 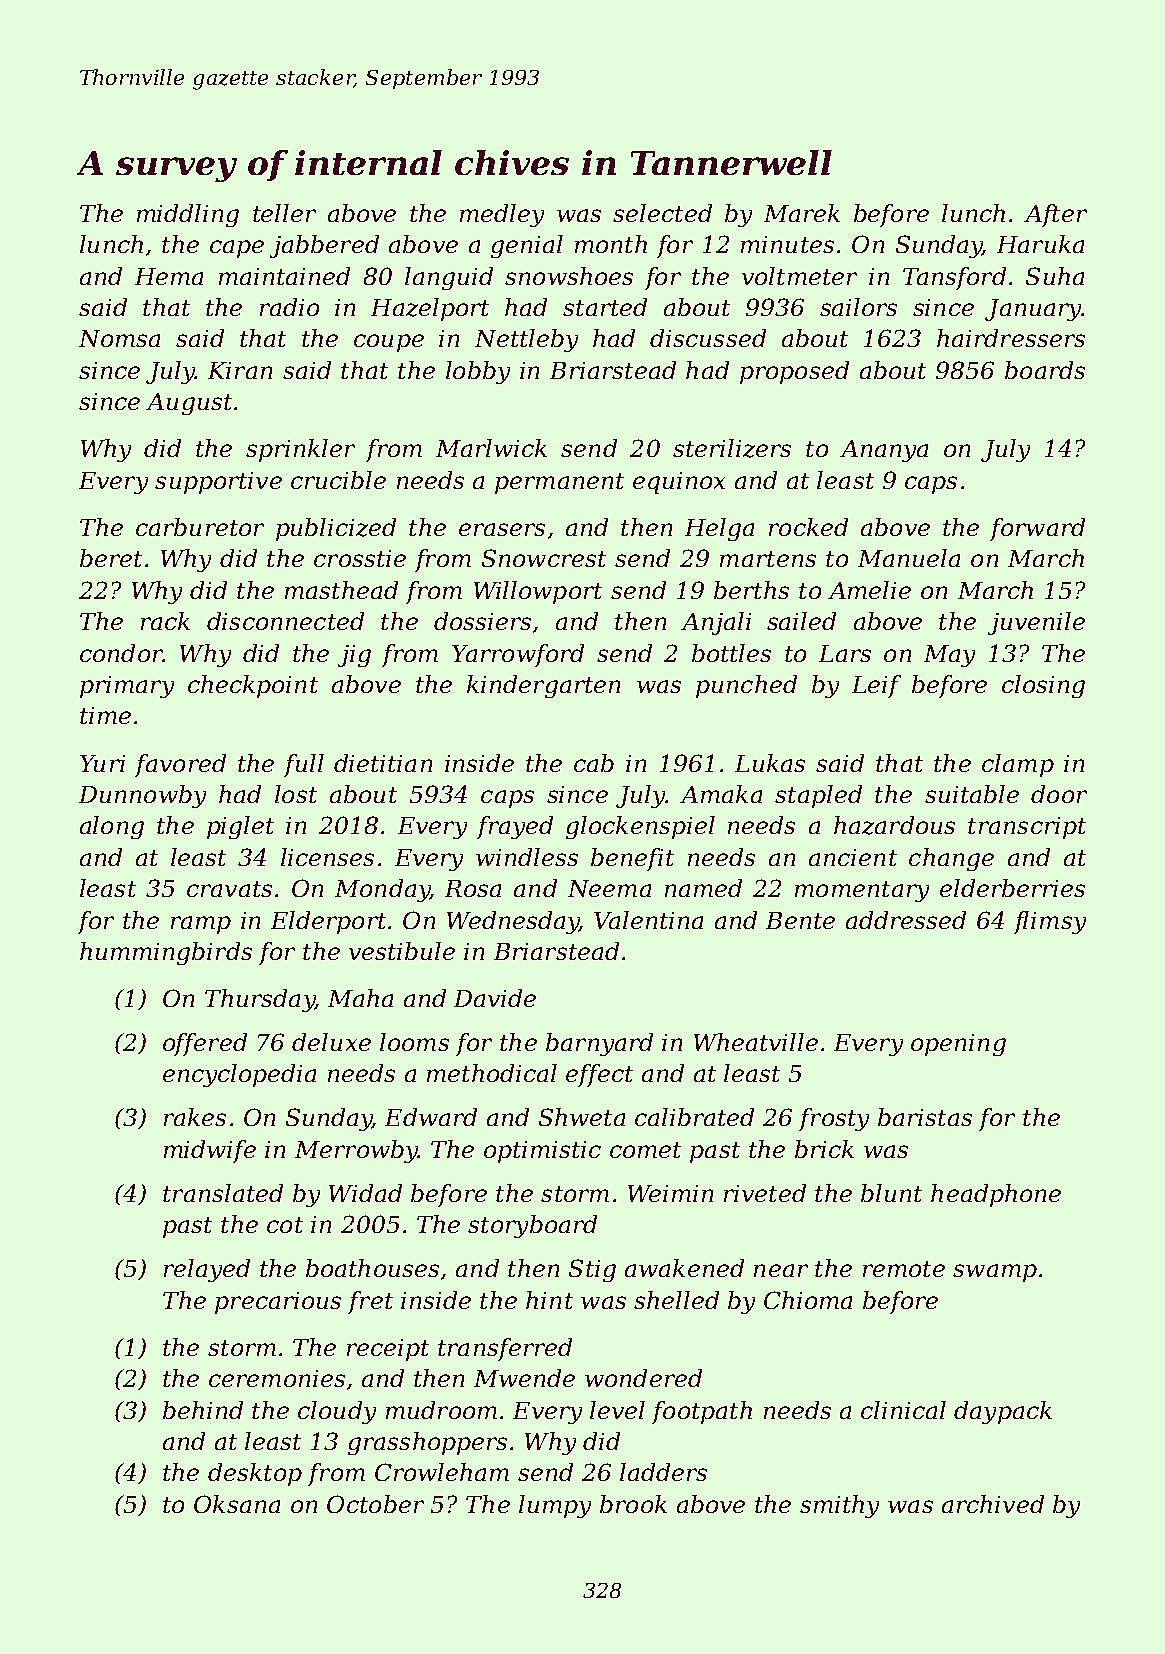 I want to click on month, so click(x=611, y=244).
